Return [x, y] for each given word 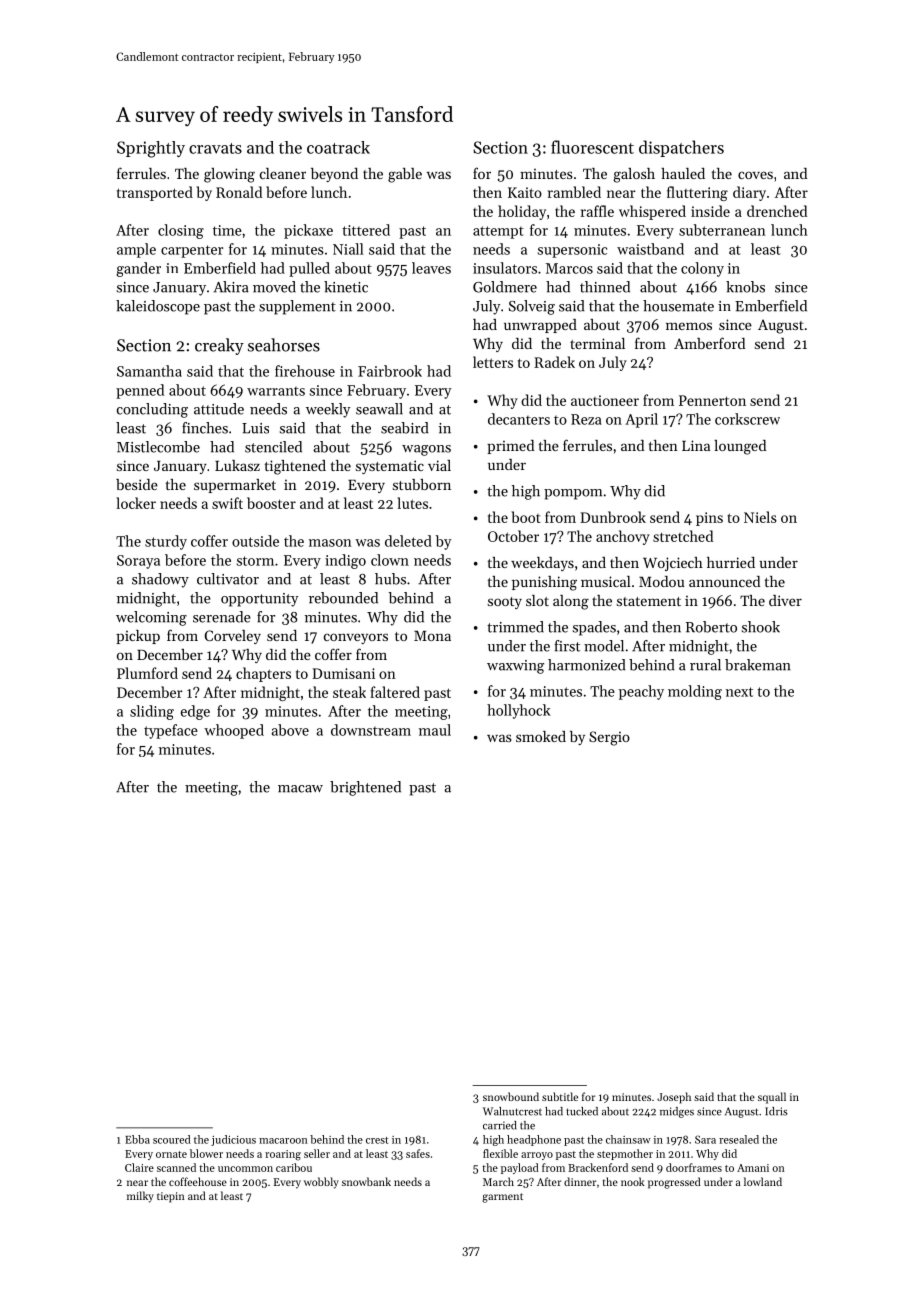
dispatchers [681, 148]
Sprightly [151, 149]
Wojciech [673, 564]
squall [772, 1098]
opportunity [259, 600]
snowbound [511, 1096]
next [739, 692]
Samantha [149, 371]
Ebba [137, 1139]
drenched [777, 211]
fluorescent [592, 147]
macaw [300, 789]
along [571, 602]
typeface [171, 731]
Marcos [569, 268]
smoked [541, 736]
